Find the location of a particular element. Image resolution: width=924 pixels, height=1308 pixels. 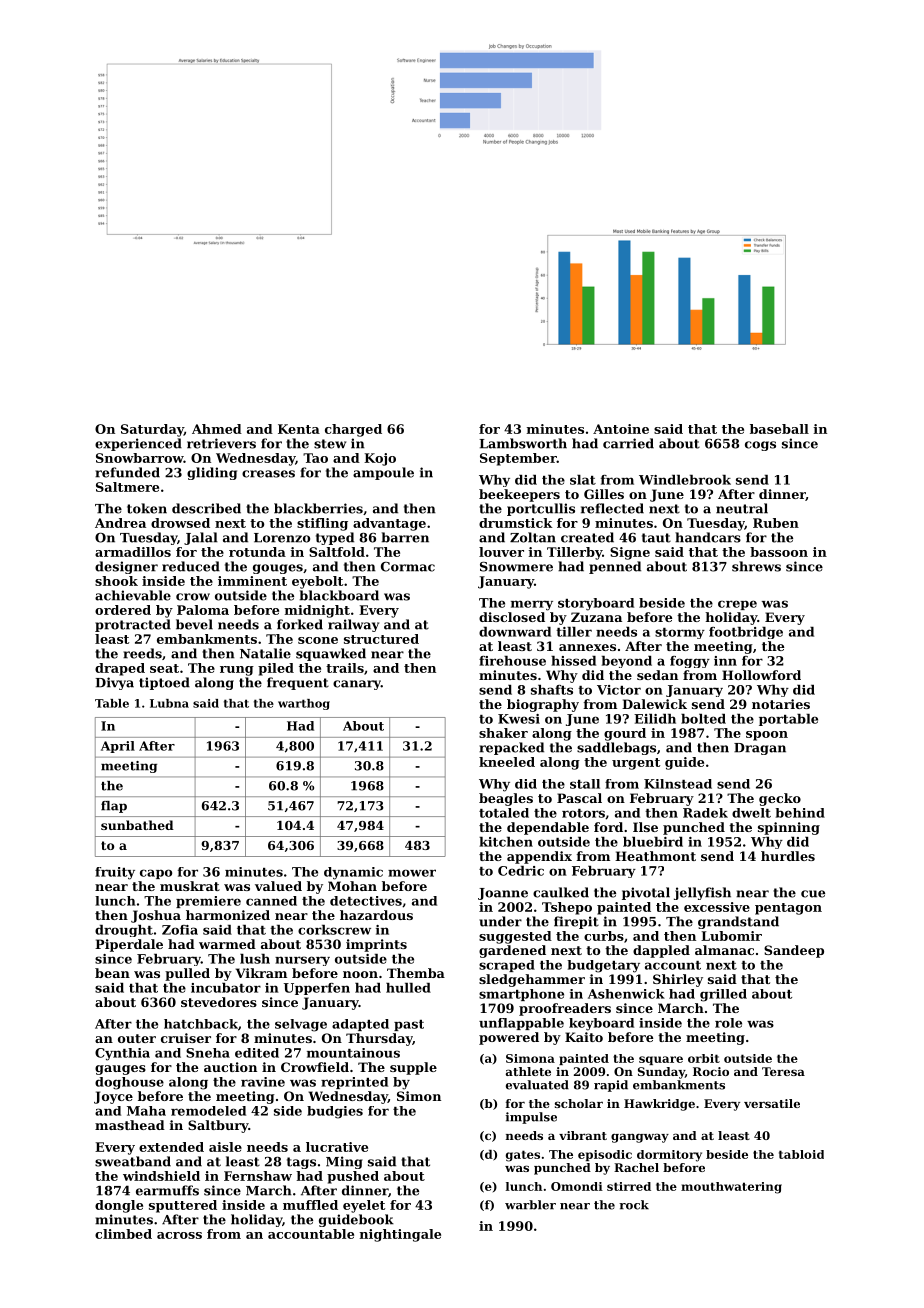

described is located at coordinates (206, 508).
